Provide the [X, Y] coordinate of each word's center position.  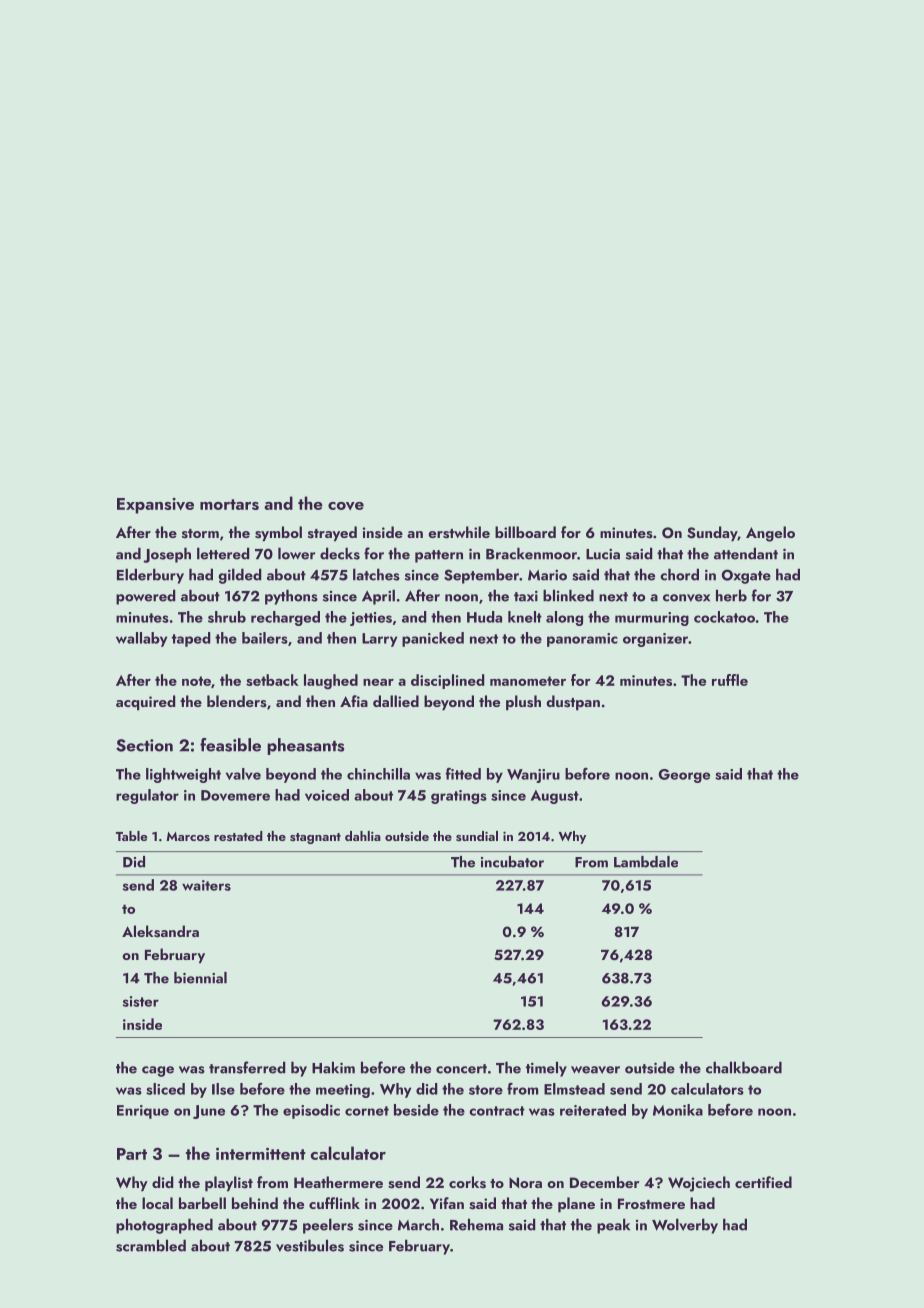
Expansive [155, 506]
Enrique [143, 1112]
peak [613, 1226]
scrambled [151, 1245]
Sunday [712, 533]
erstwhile [459, 532]
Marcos [188, 836]
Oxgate [746, 576]
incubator [512, 862]
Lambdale [646, 862]
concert [461, 1069]
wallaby [141, 639]
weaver [595, 1070]
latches [376, 574]
